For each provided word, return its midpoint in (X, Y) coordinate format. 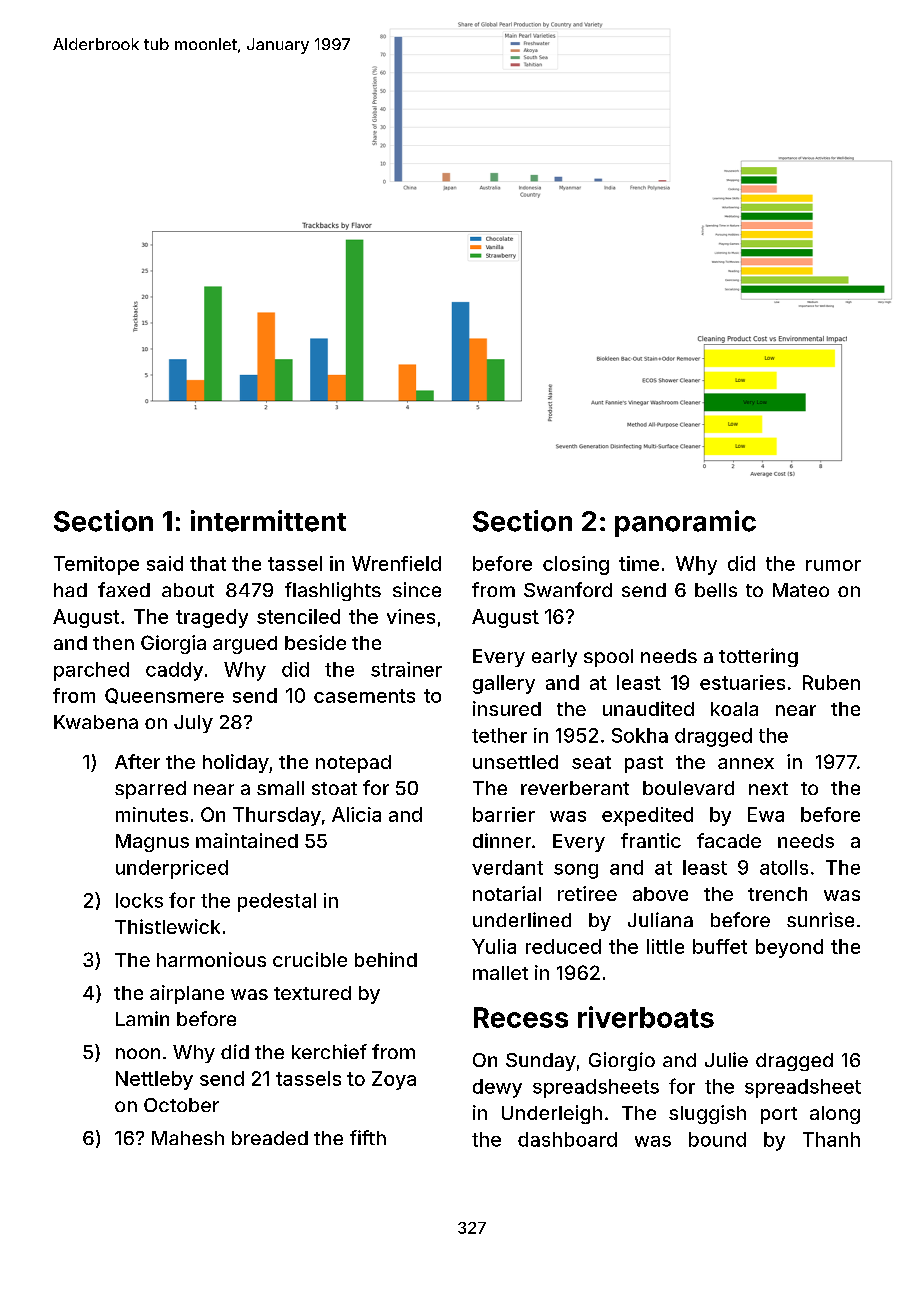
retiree (587, 893)
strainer (406, 669)
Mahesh (188, 1138)
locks (139, 900)
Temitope (96, 565)
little (665, 946)
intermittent (268, 521)
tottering (758, 657)
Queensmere (164, 696)
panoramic (685, 523)
